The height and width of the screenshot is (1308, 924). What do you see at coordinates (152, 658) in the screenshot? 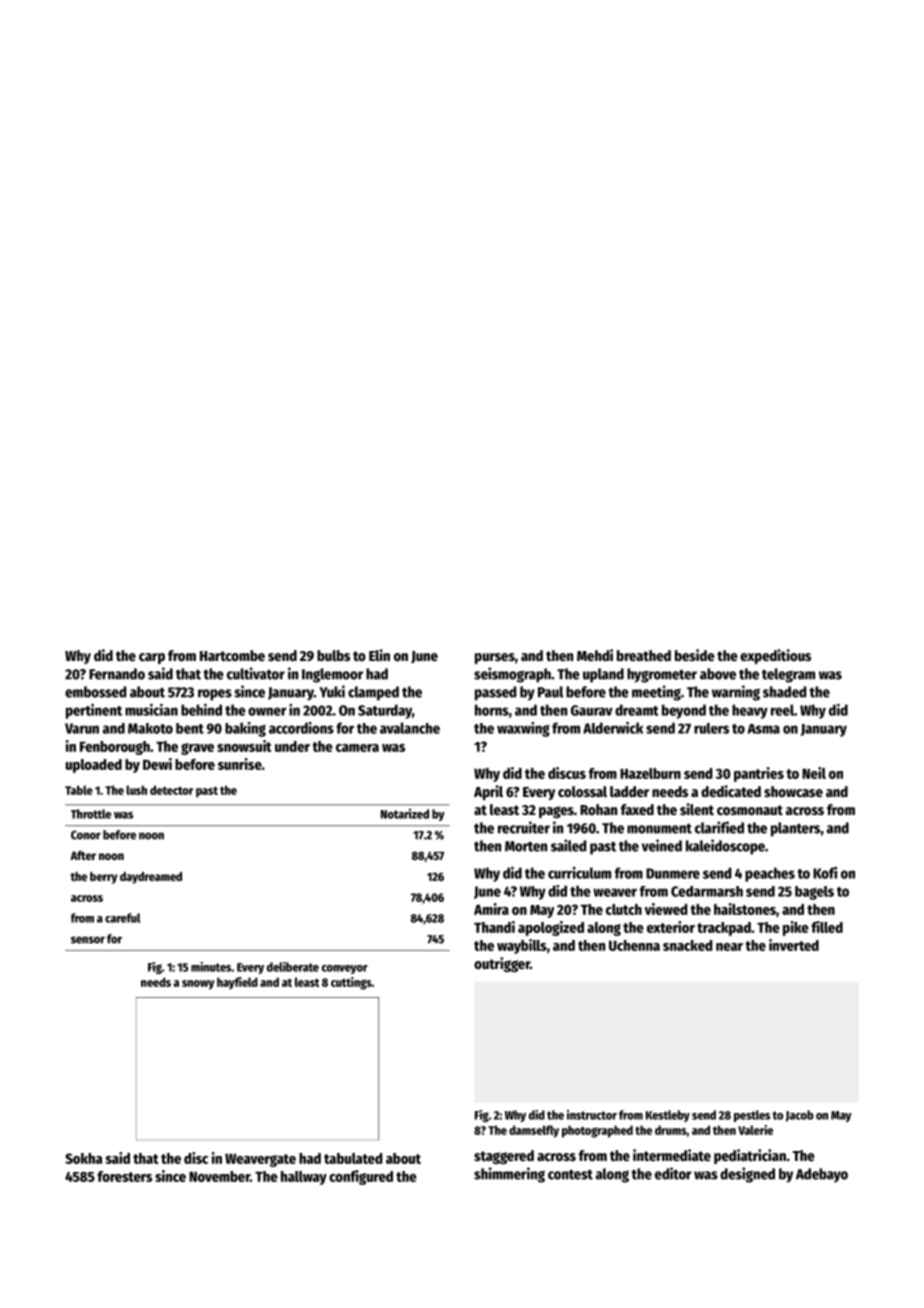
I see `carp` at bounding box center [152, 658].
